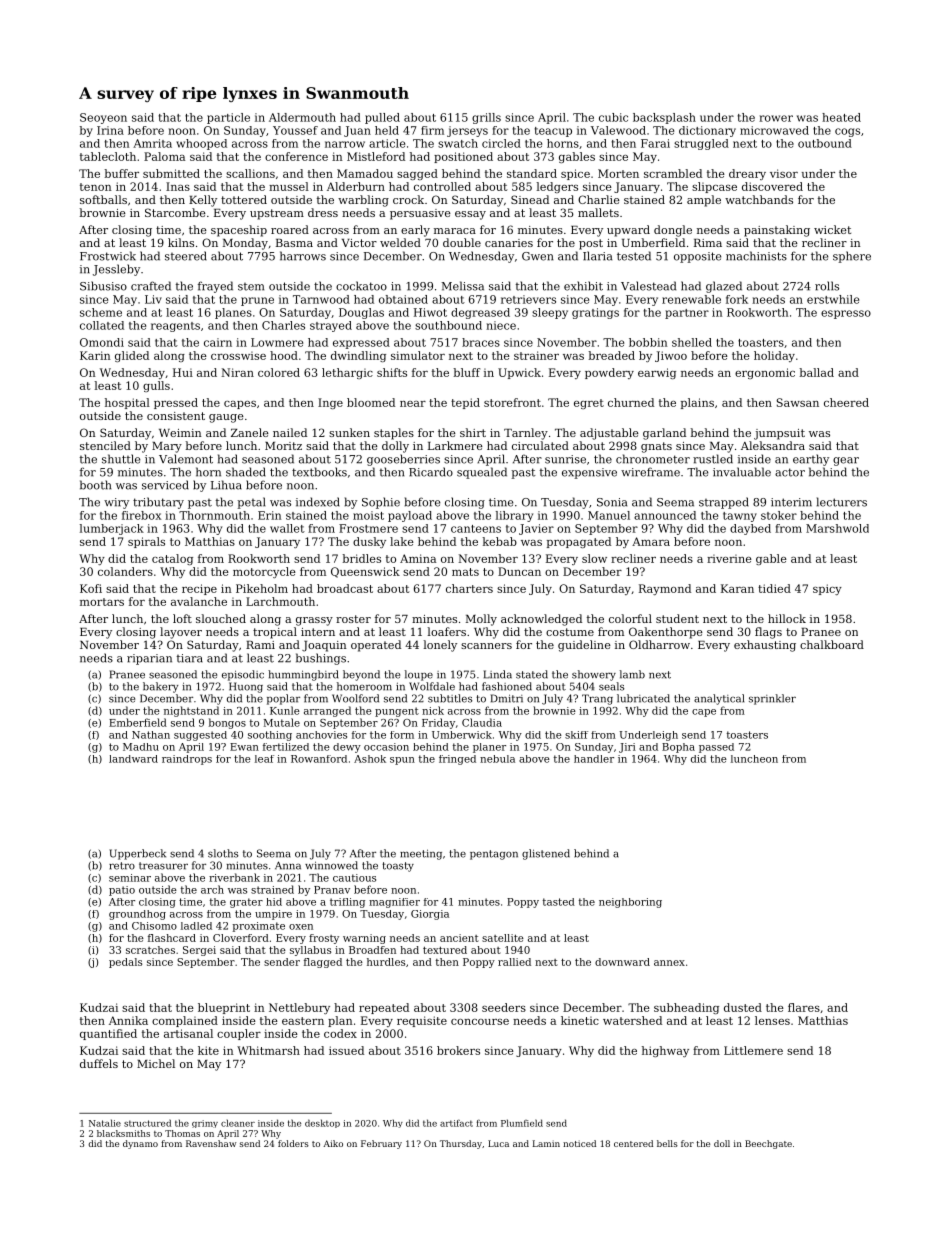 This page has width=952, height=1233. Describe the element at coordinates (381, 1144) in the page. I see `February` at that location.
